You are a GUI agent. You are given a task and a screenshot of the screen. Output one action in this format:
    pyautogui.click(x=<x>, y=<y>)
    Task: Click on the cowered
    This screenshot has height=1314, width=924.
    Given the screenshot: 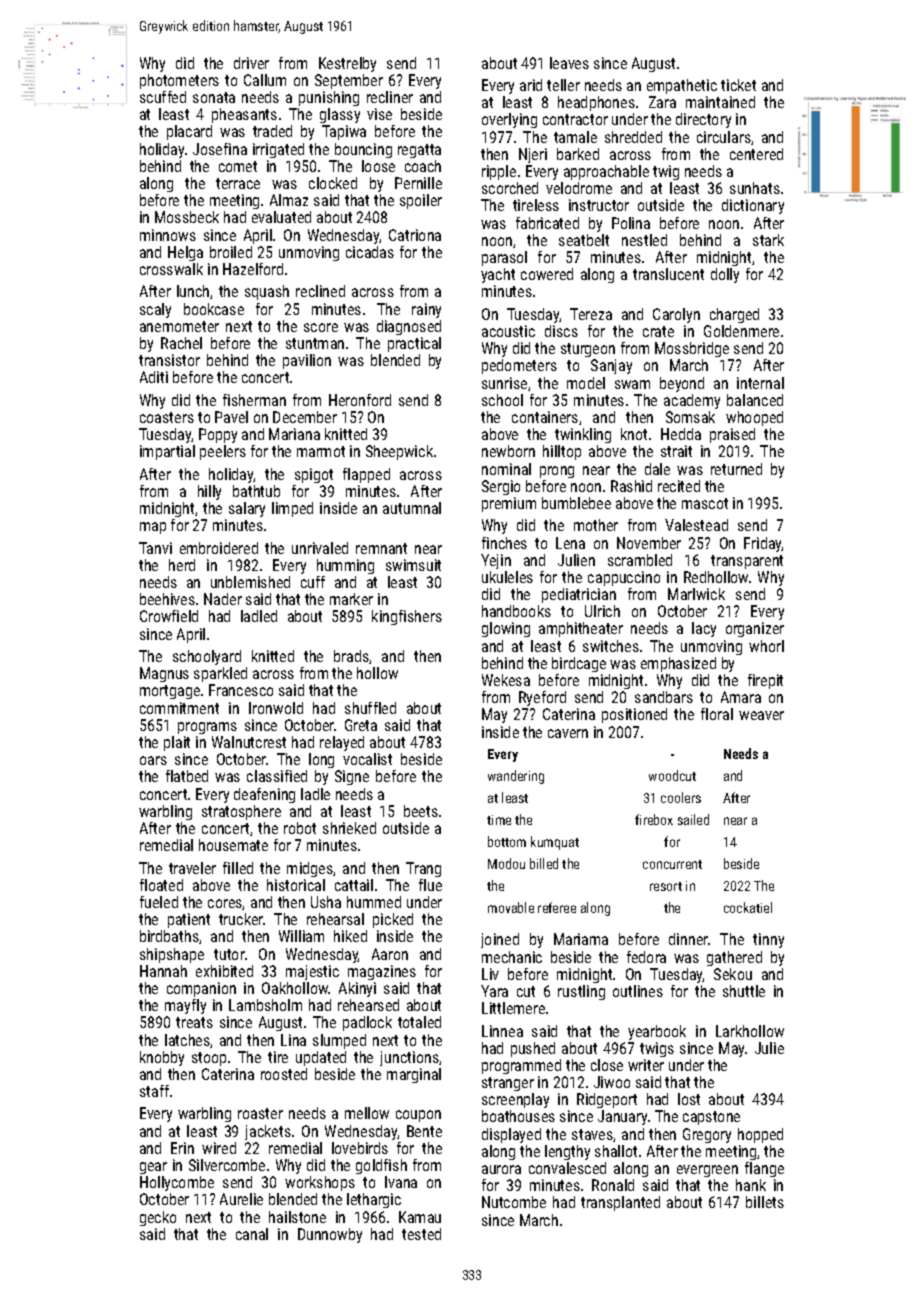 What is the action you would take?
    pyautogui.click(x=547, y=274)
